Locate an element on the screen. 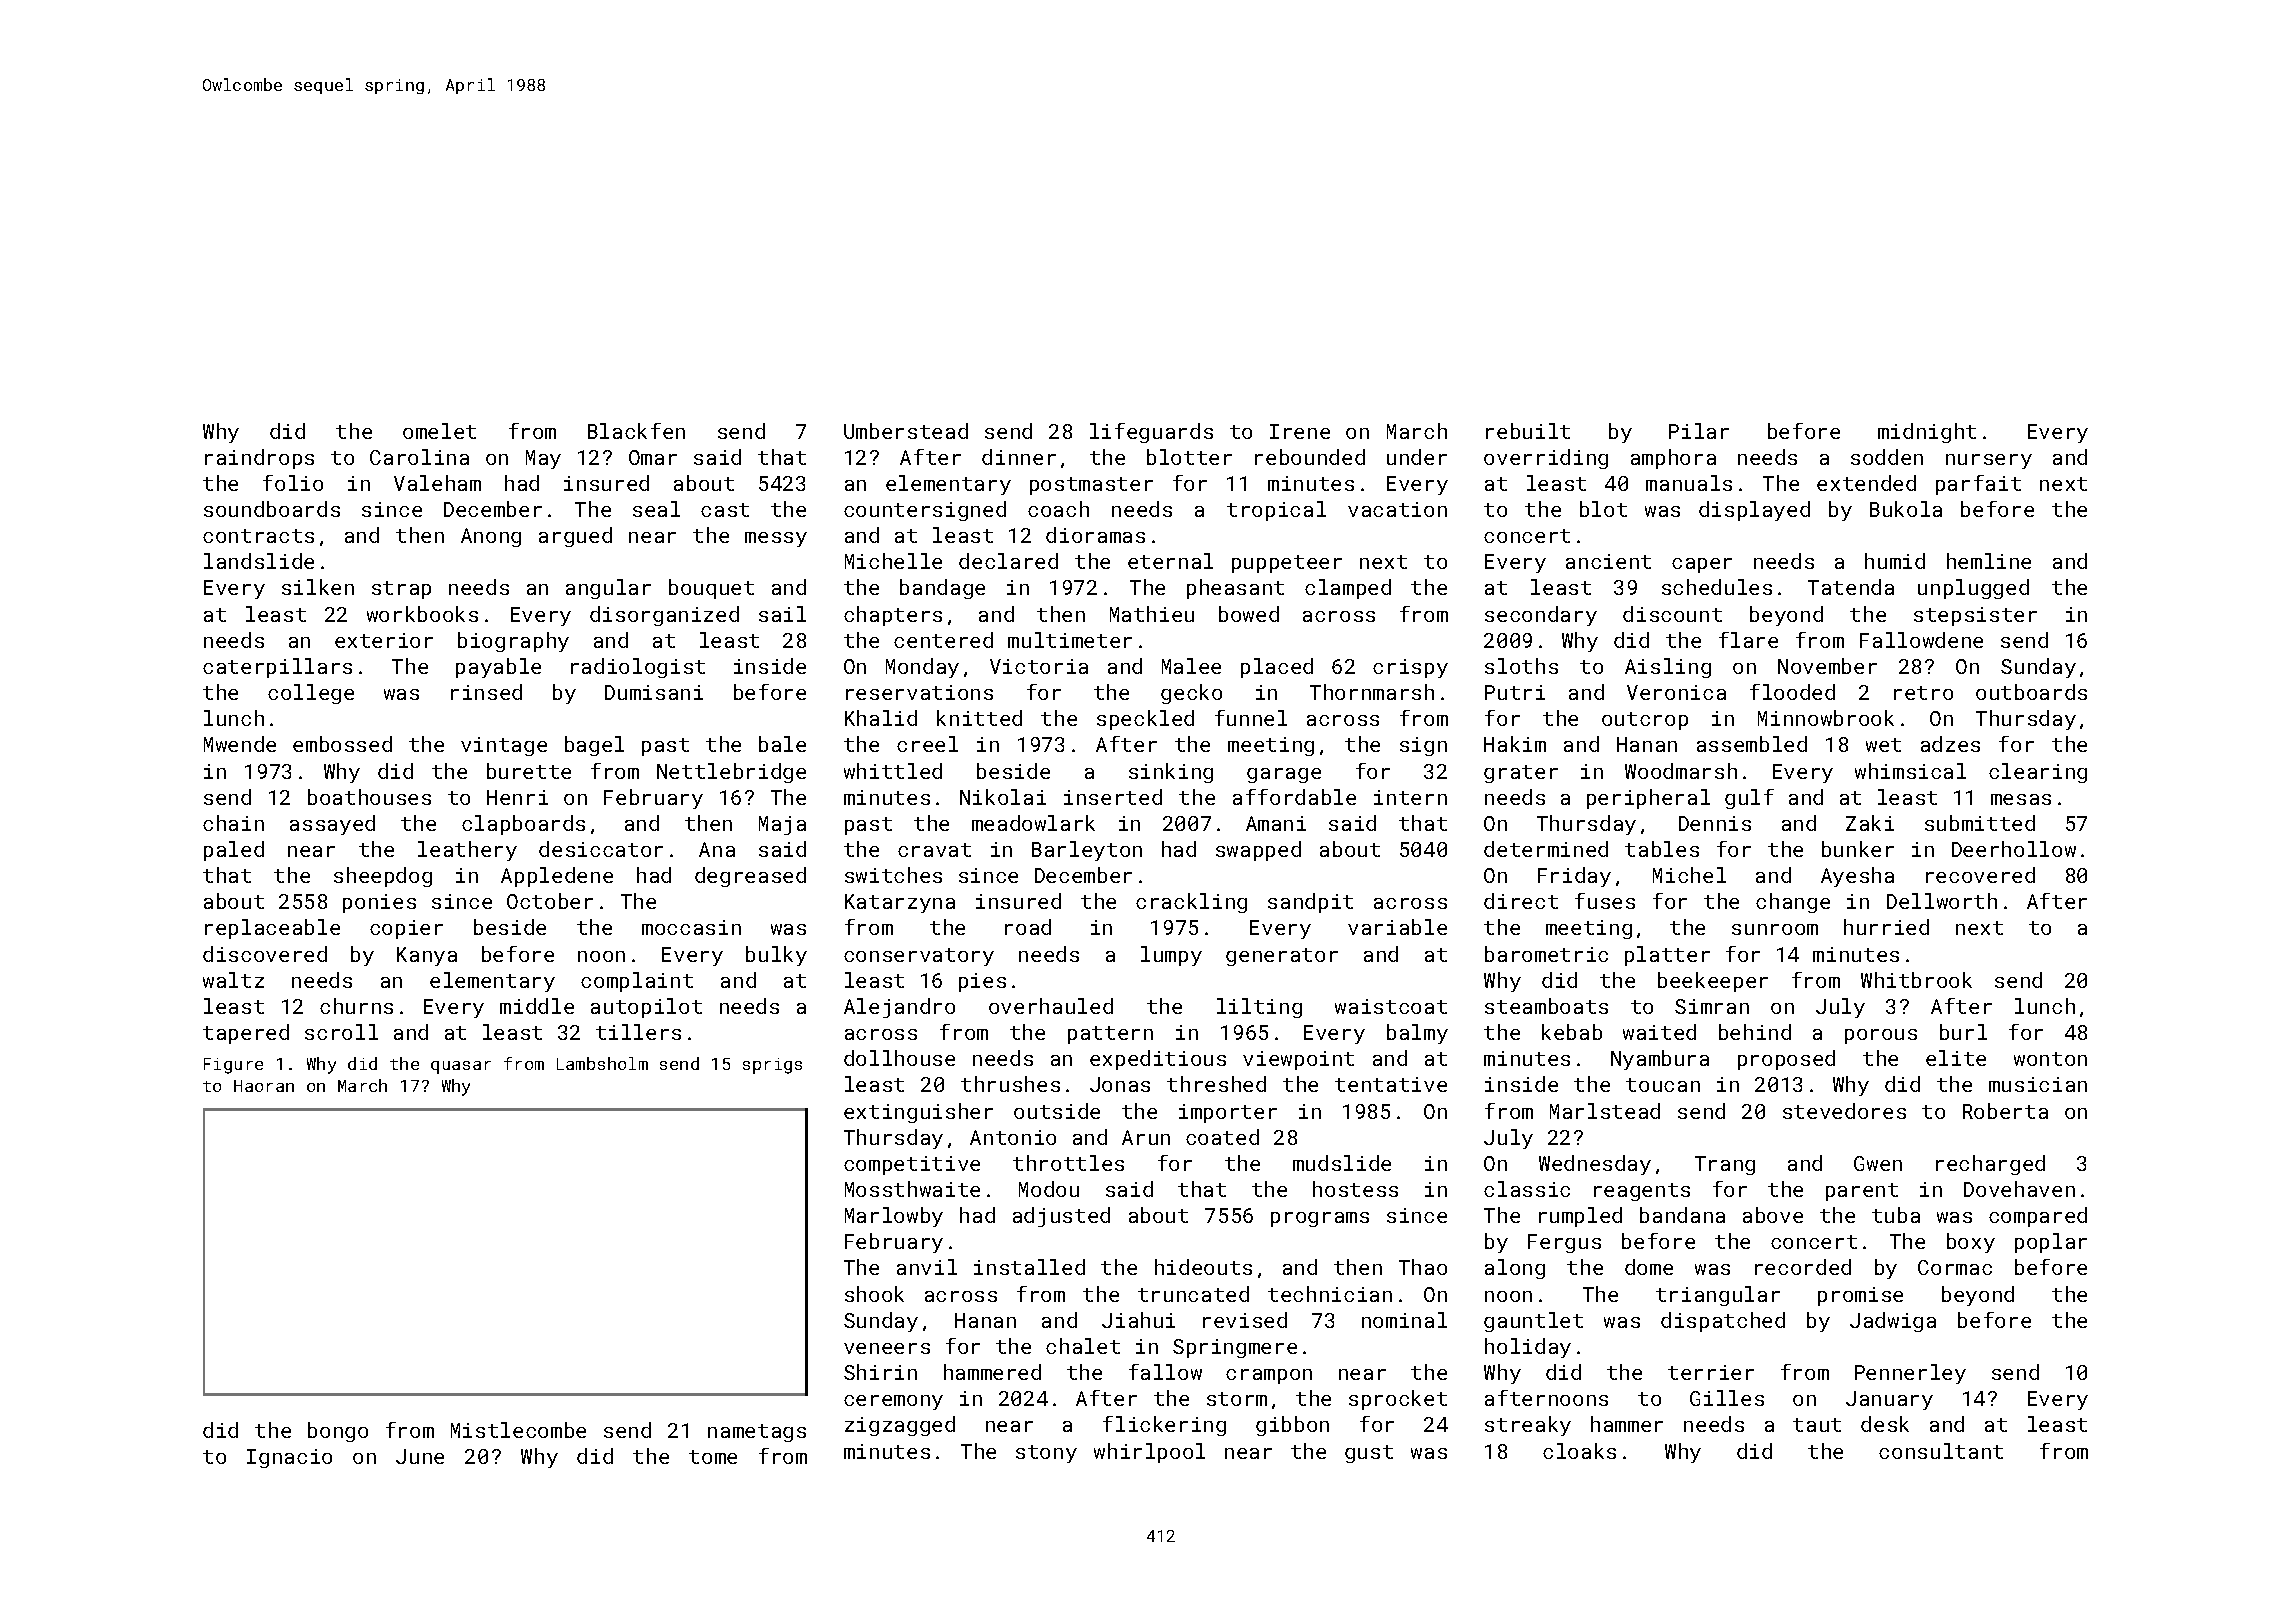  Omar is located at coordinates (653, 457).
